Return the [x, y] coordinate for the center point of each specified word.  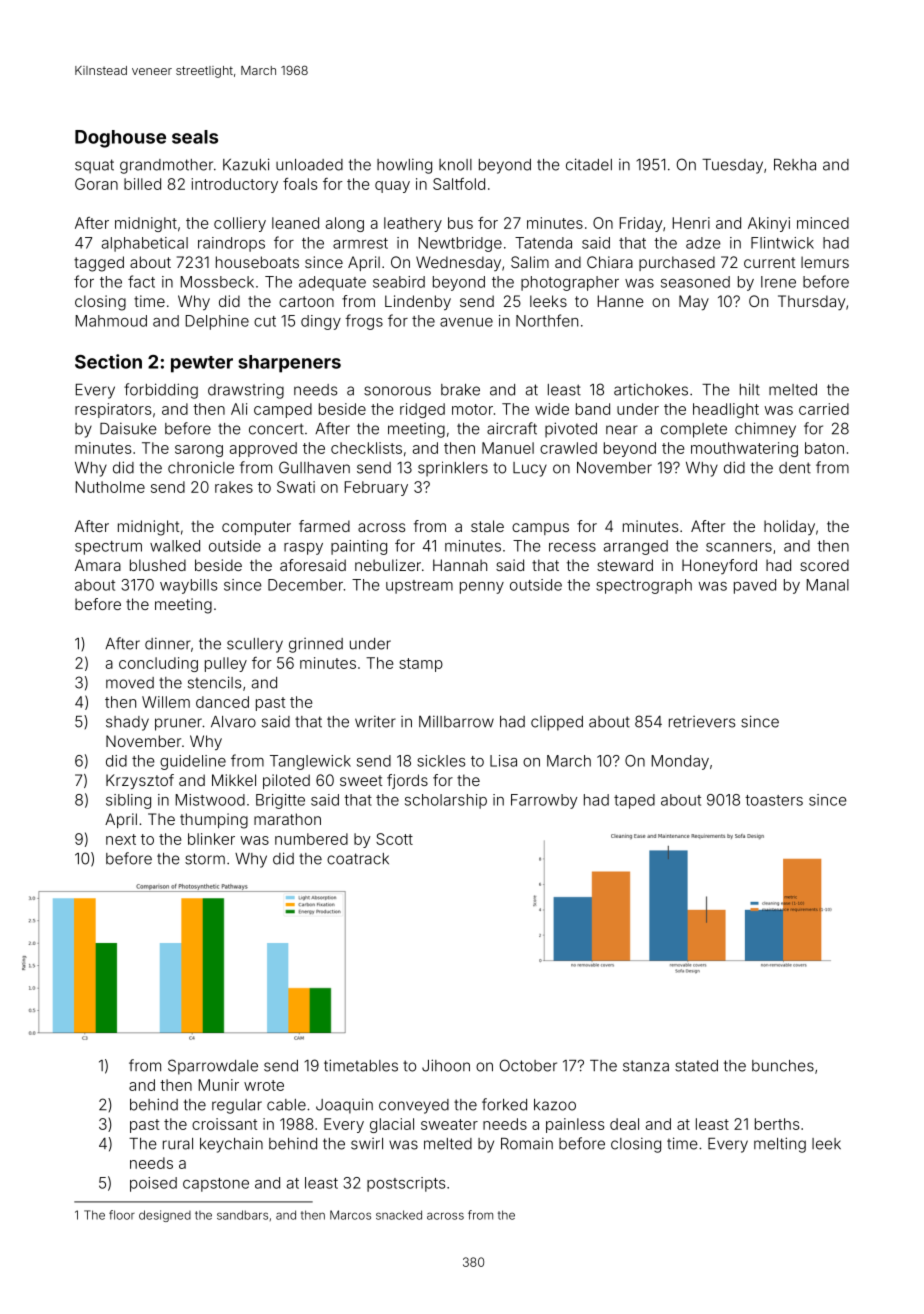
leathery [413, 224]
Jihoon [446, 1065]
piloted [286, 781]
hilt [750, 389]
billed [142, 184]
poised [153, 1184]
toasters [774, 800]
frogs [364, 322]
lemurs [825, 262]
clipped [557, 723]
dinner [168, 643]
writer [375, 721]
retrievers [702, 722]
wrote [264, 1085]
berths [777, 1124]
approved [263, 449]
